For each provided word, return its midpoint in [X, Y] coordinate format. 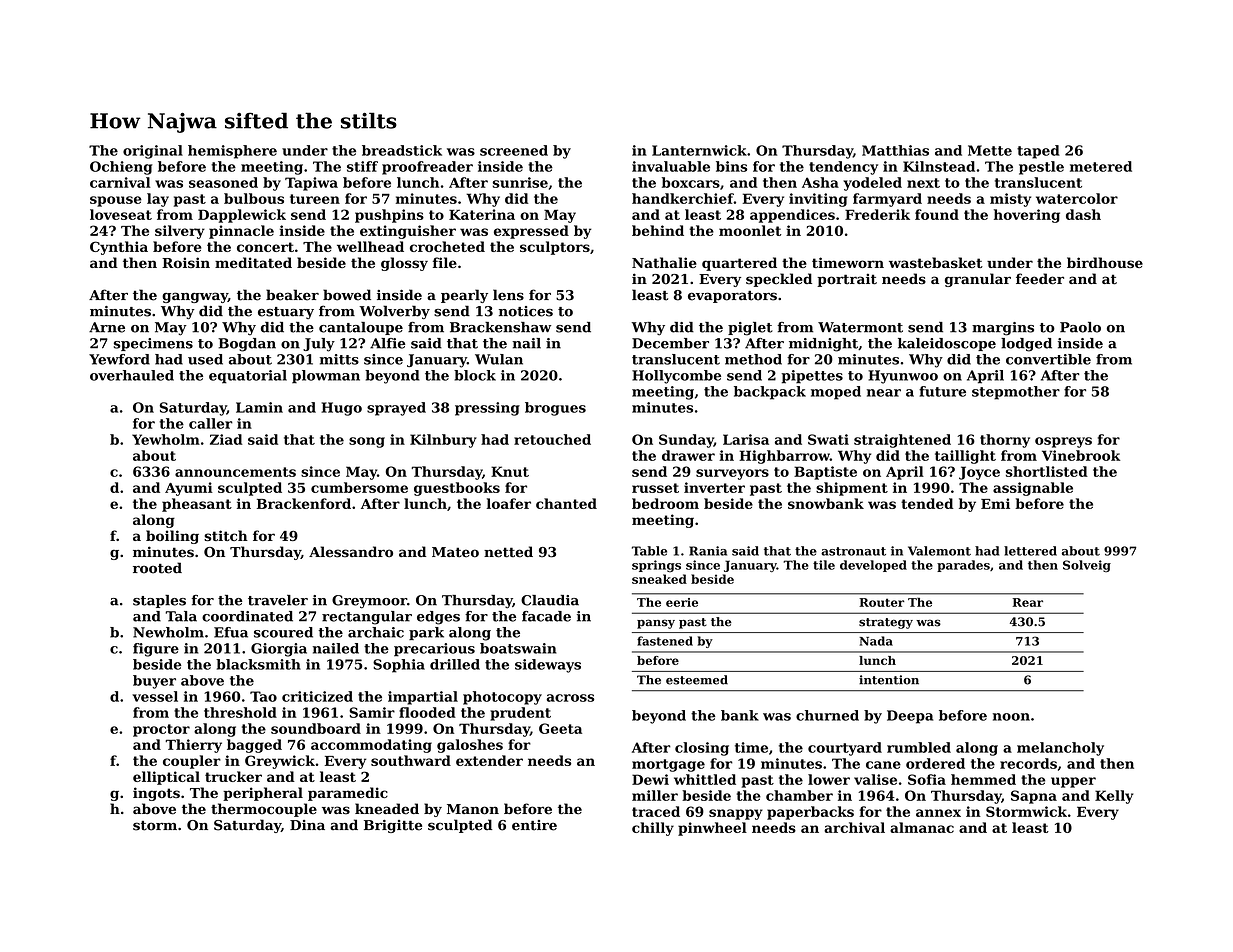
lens [508, 295]
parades [963, 566]
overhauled [132, 375]
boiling [172, 537]
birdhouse [1105, 262]
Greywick [280, 762]
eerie [682, 602]
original [153, 152]
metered [1101, 166]
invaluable [671, 166]
